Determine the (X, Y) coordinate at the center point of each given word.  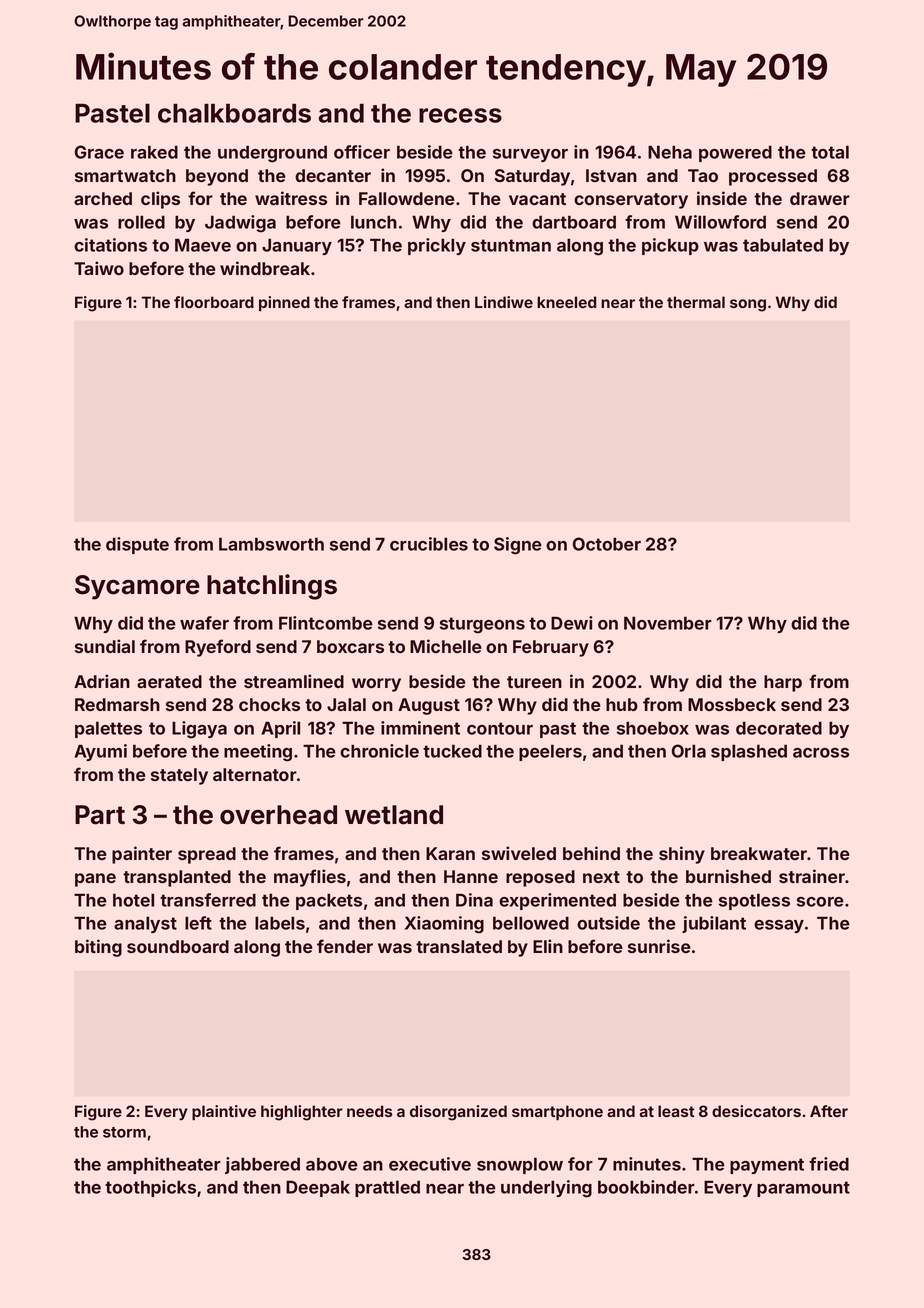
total (830, 152)
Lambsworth (271, 544)
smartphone (557, 1112)
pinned (284, 303)
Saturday (532, 177)
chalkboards (234, 113)
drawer (820, 198)
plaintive (224, 1112)
